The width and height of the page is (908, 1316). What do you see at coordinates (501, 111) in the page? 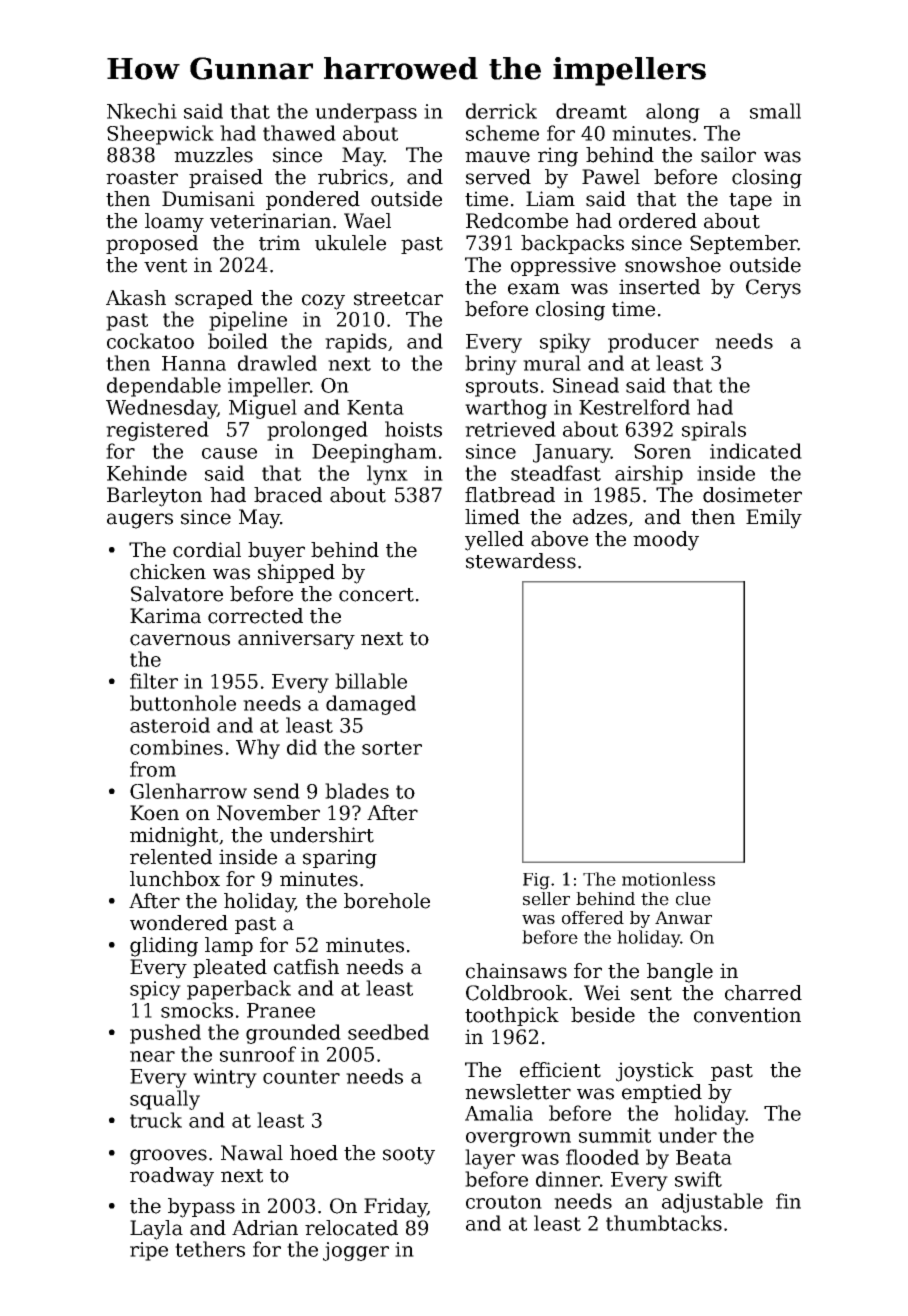
I see `derrick` at bounding box center [501, 111].
